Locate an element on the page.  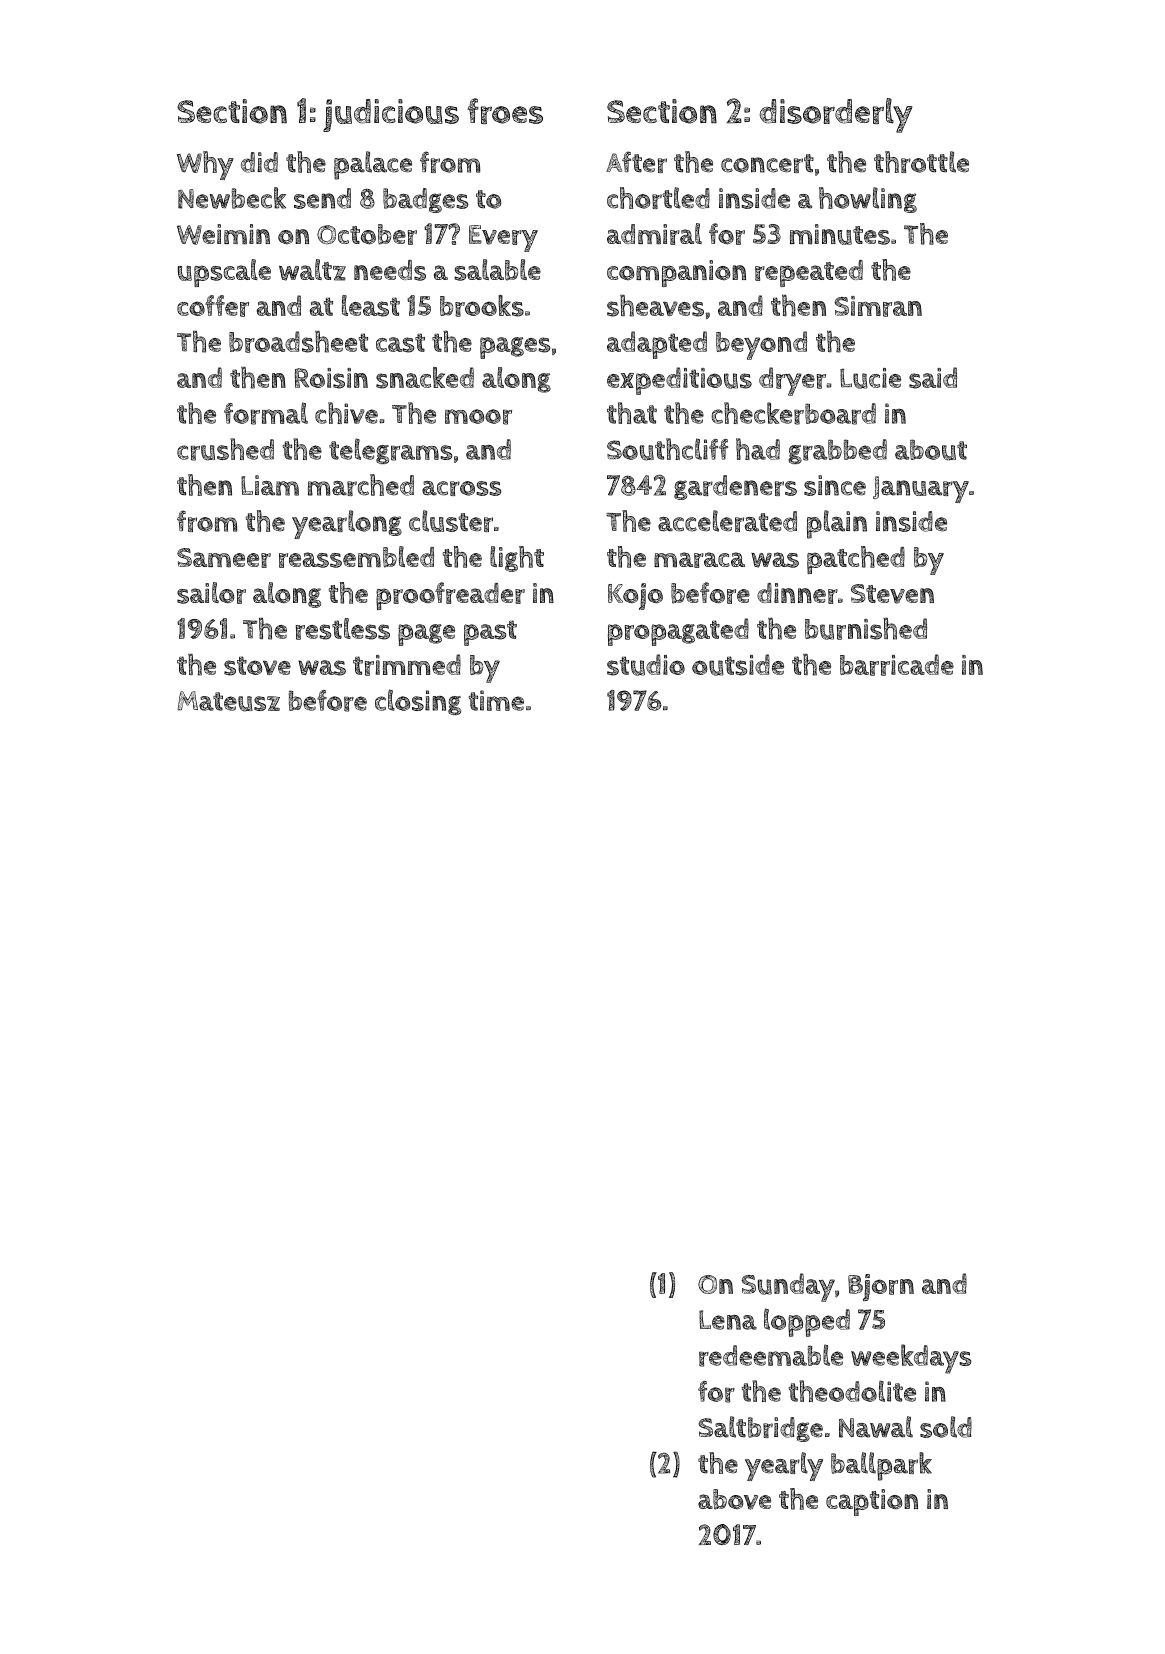
froes is located at coordinates (505, 111).
